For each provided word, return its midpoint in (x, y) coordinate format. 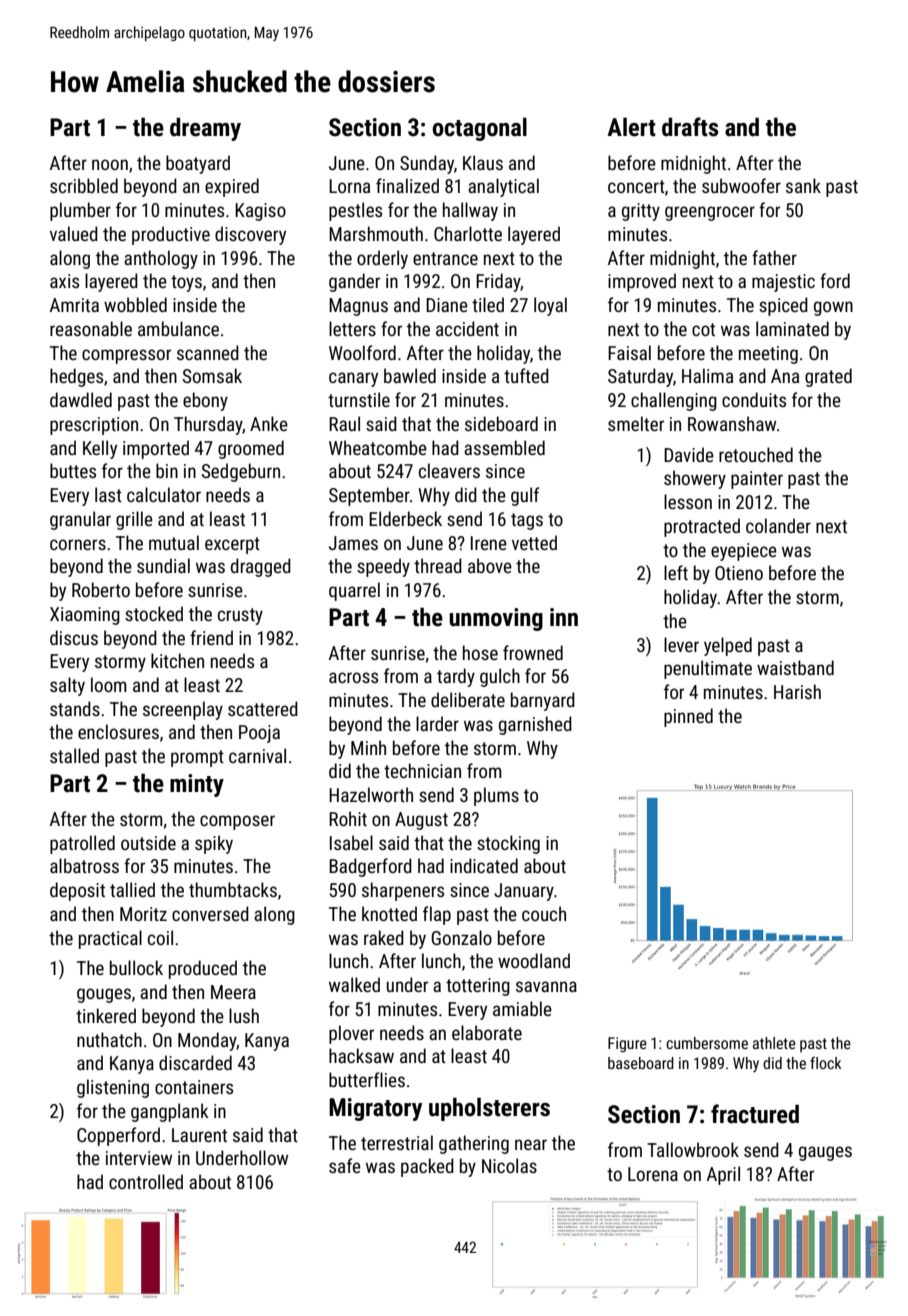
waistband (795, 667)
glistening (113, 1088)
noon (110, 164)
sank (803, 185)
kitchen (177, 660)
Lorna (349, 186)
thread (438, 565)
